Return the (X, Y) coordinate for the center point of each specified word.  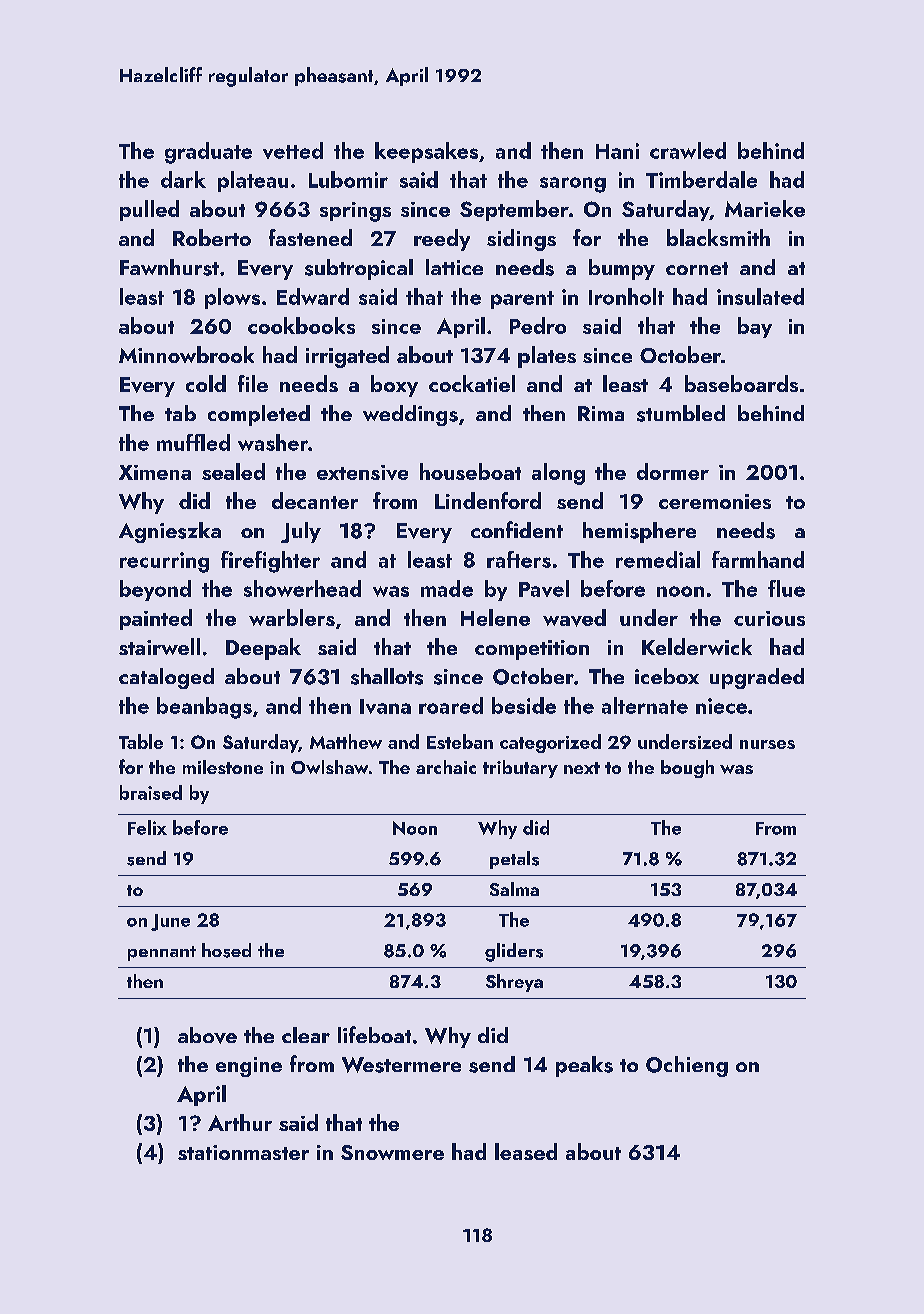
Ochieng (687, 1066)
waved (574, 618)
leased (526, 1151)
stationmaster (243, 1152)
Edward (313, 296)
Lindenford (488, 500)
